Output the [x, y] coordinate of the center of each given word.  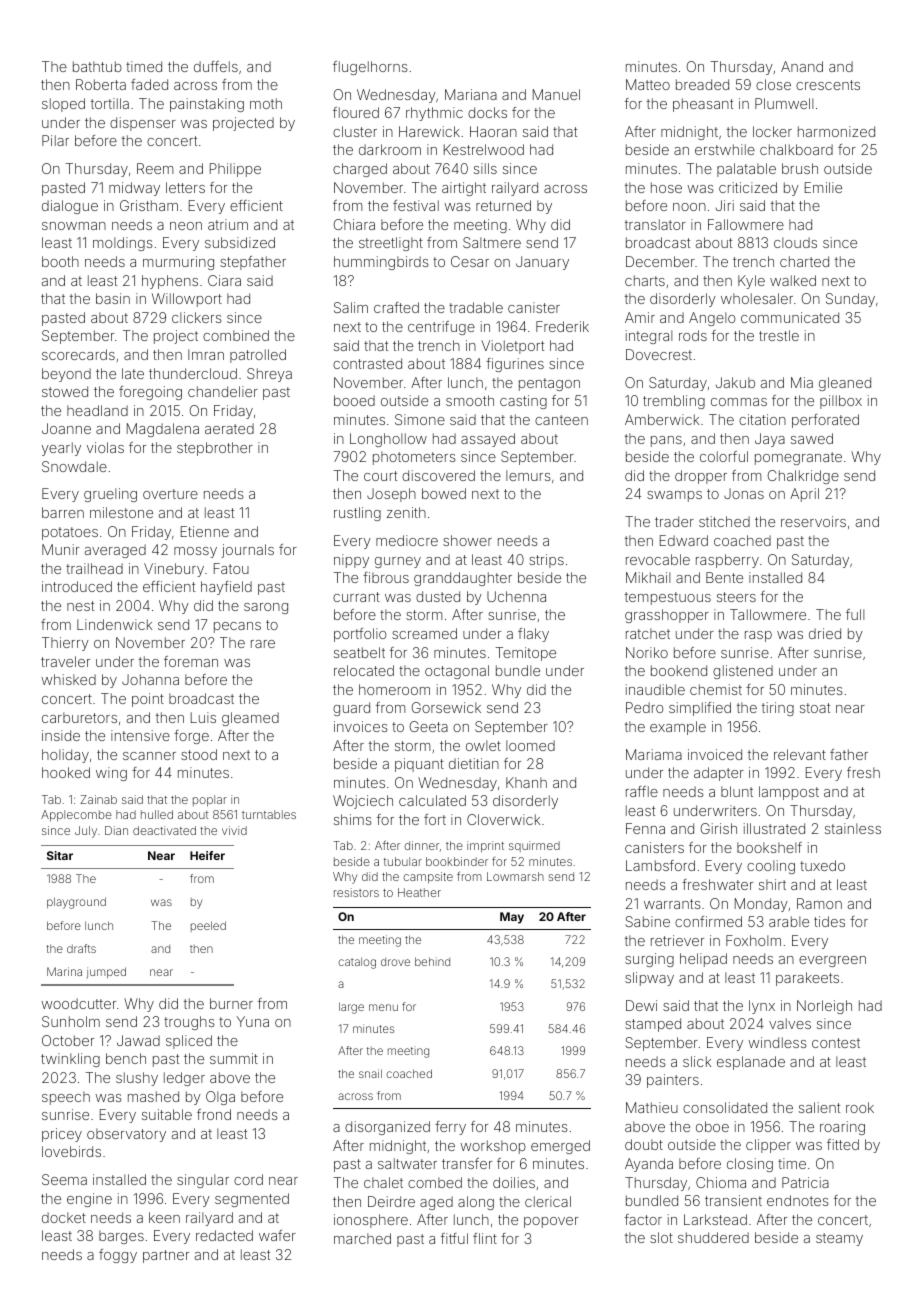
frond [214, 1114]
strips [546, 561]
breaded [702, 84]
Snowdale [74, 466]
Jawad [138, 1040]
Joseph [391, 495]
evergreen [832, 961]
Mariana [471, 94]
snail [370, 1073]
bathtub [97, 66]
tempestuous [668, 598]
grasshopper [667, 616]
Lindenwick [114, 624]
